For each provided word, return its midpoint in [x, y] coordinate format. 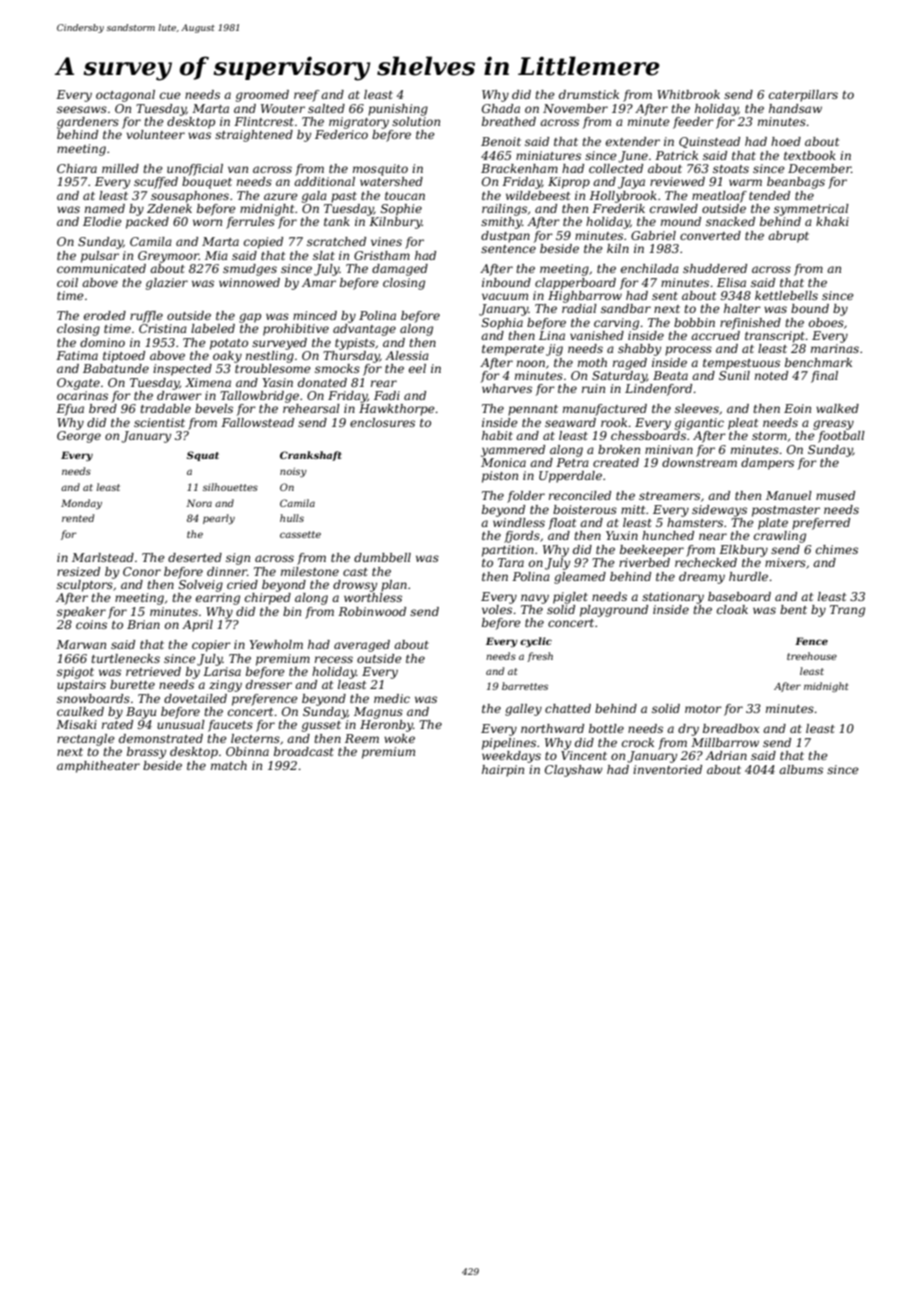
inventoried [667, 769]
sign [238, 559]
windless [519, 522]
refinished [750, 324]
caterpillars [803, 96]
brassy [146, 753]
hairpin [503, 771]
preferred [821, 524]
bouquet [207, 183]
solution [416, 121]
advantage [364, 330]
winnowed [249, 282]
